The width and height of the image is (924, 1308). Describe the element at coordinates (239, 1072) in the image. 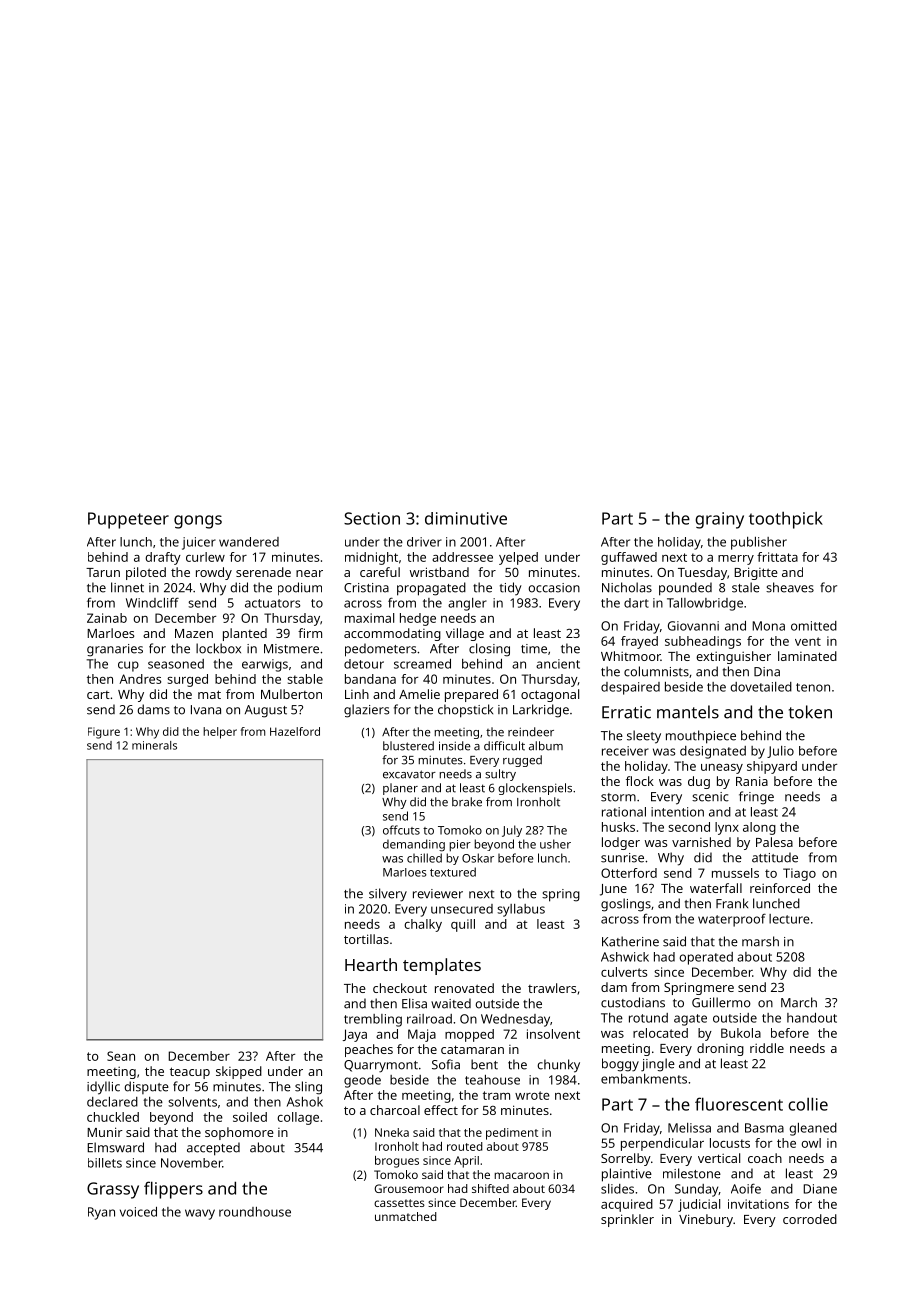

I see `skipped` at that location.
